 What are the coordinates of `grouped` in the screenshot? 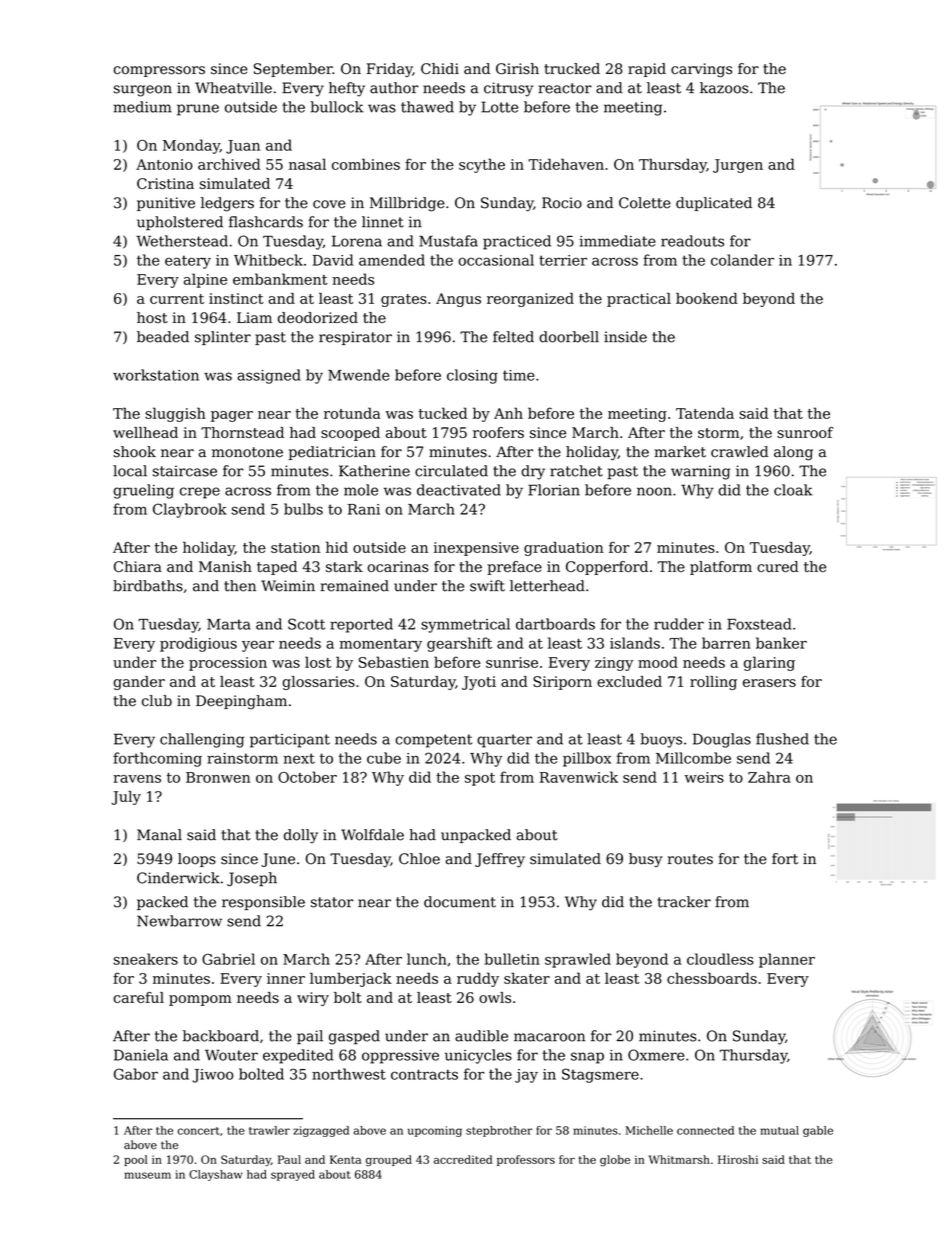 It's located at (389, 1161).
